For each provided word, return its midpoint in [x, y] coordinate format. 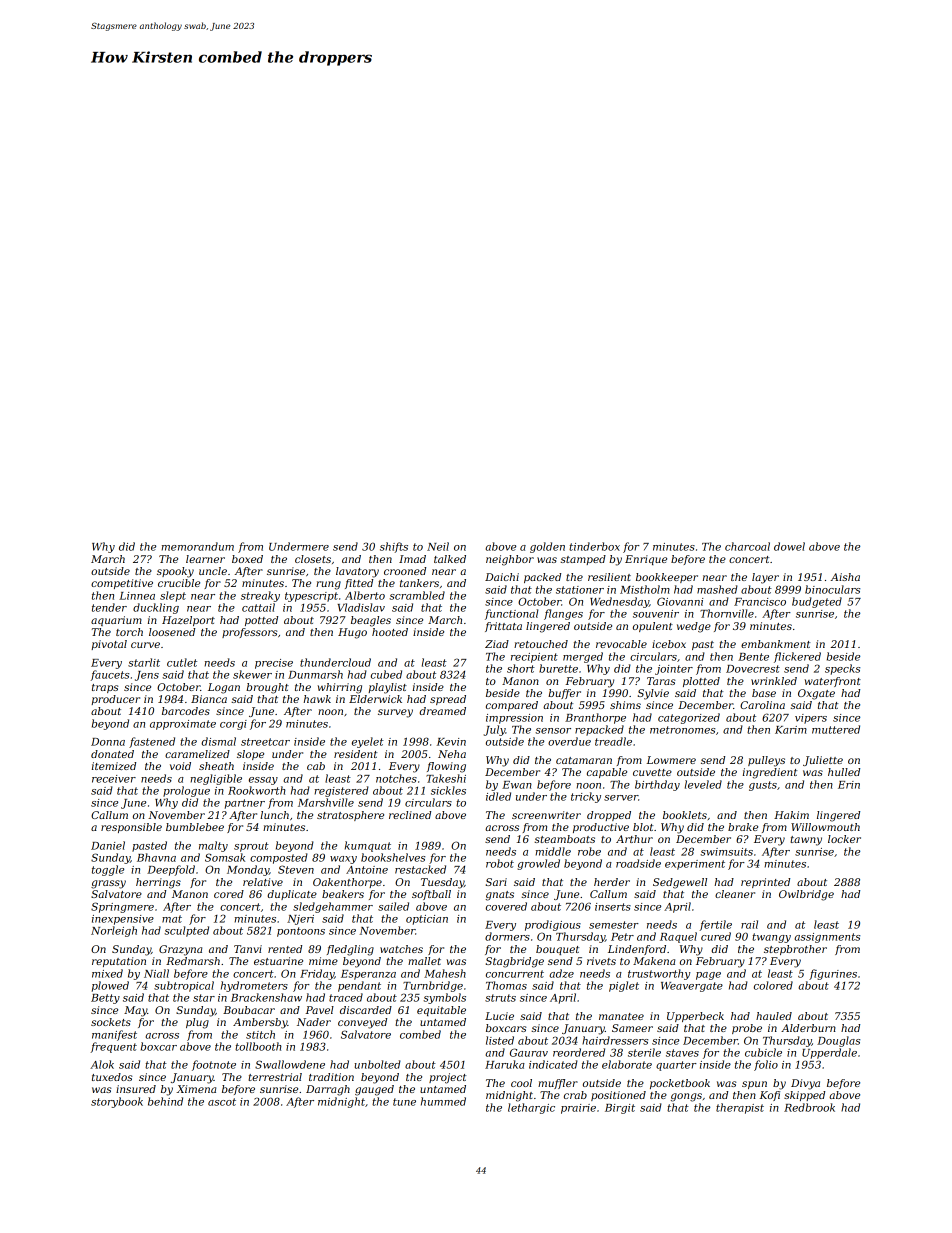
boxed [247, 559]
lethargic [531, 1108]
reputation [119, 962]
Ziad [497, 644]
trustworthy [659, 974]
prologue [186, 791]
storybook [117, 1102]
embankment [775, 644]
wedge [694, 627]
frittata [503, 627]
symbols [444, 998]
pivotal [109, 645]
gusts [763, 786]
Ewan [517, 785]
